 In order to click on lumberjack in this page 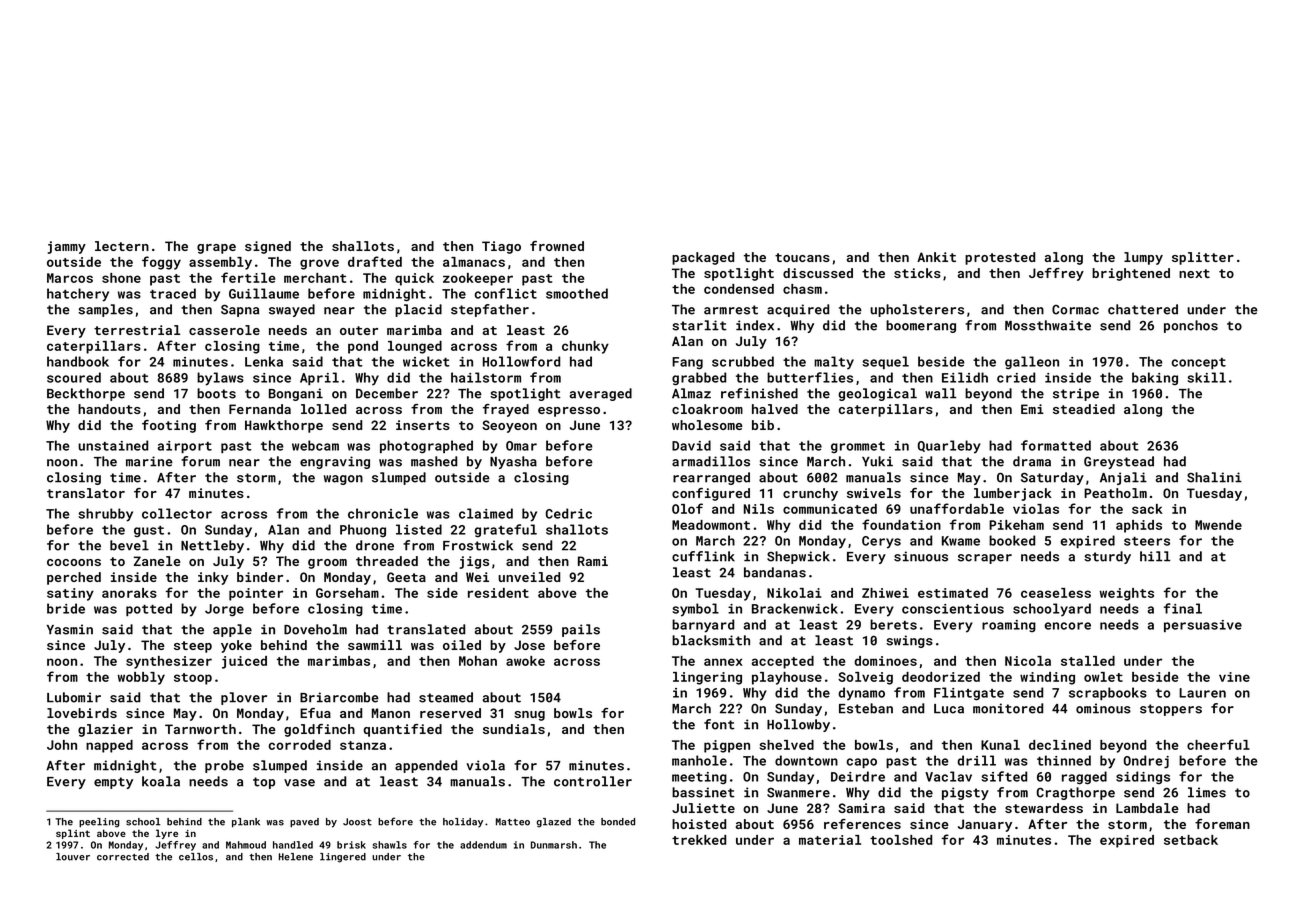, I will do `click(1013, 494)`.
